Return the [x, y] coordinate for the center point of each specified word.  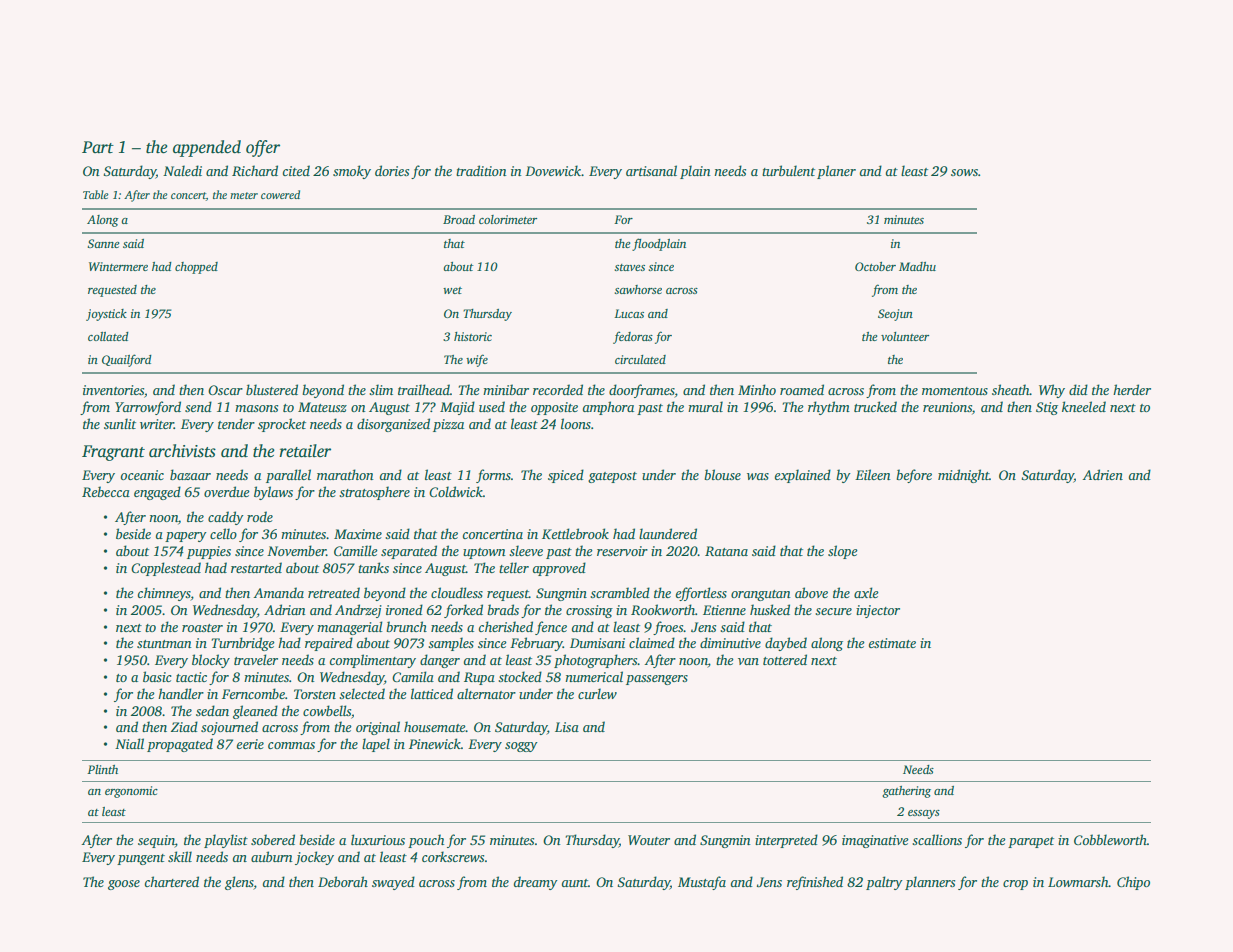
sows [964, 172]
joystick [106, 315]
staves [630, 267]
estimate [892, 643]
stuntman [164, 644]
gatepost [612, 477]
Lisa [567, 727]
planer [836, 172]
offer [263, 148]
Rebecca [106, 491]
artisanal [651, 170]
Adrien [1102, 474]
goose [124, 885]
